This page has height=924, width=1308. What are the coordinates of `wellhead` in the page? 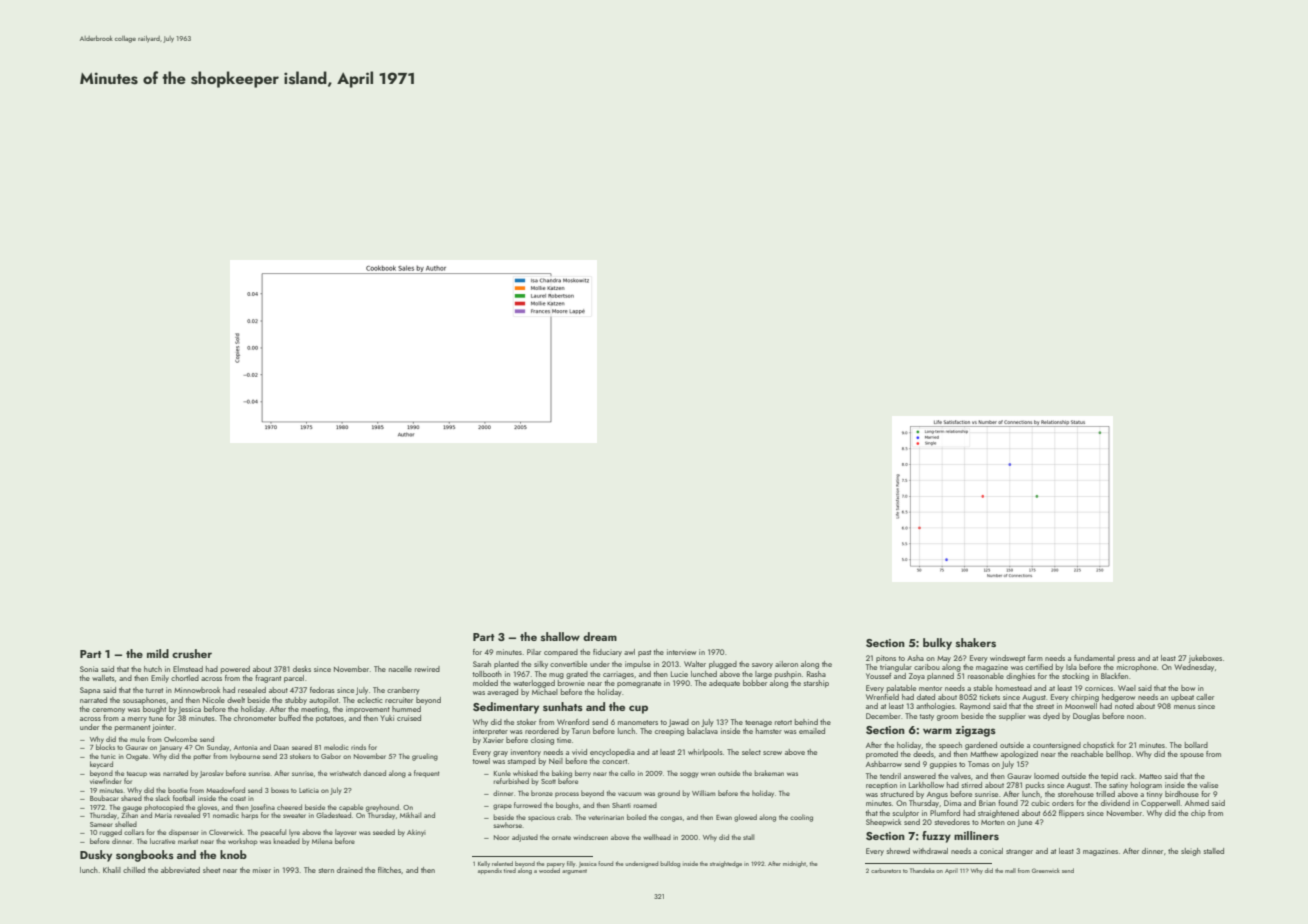 It's located at (657, 837).
